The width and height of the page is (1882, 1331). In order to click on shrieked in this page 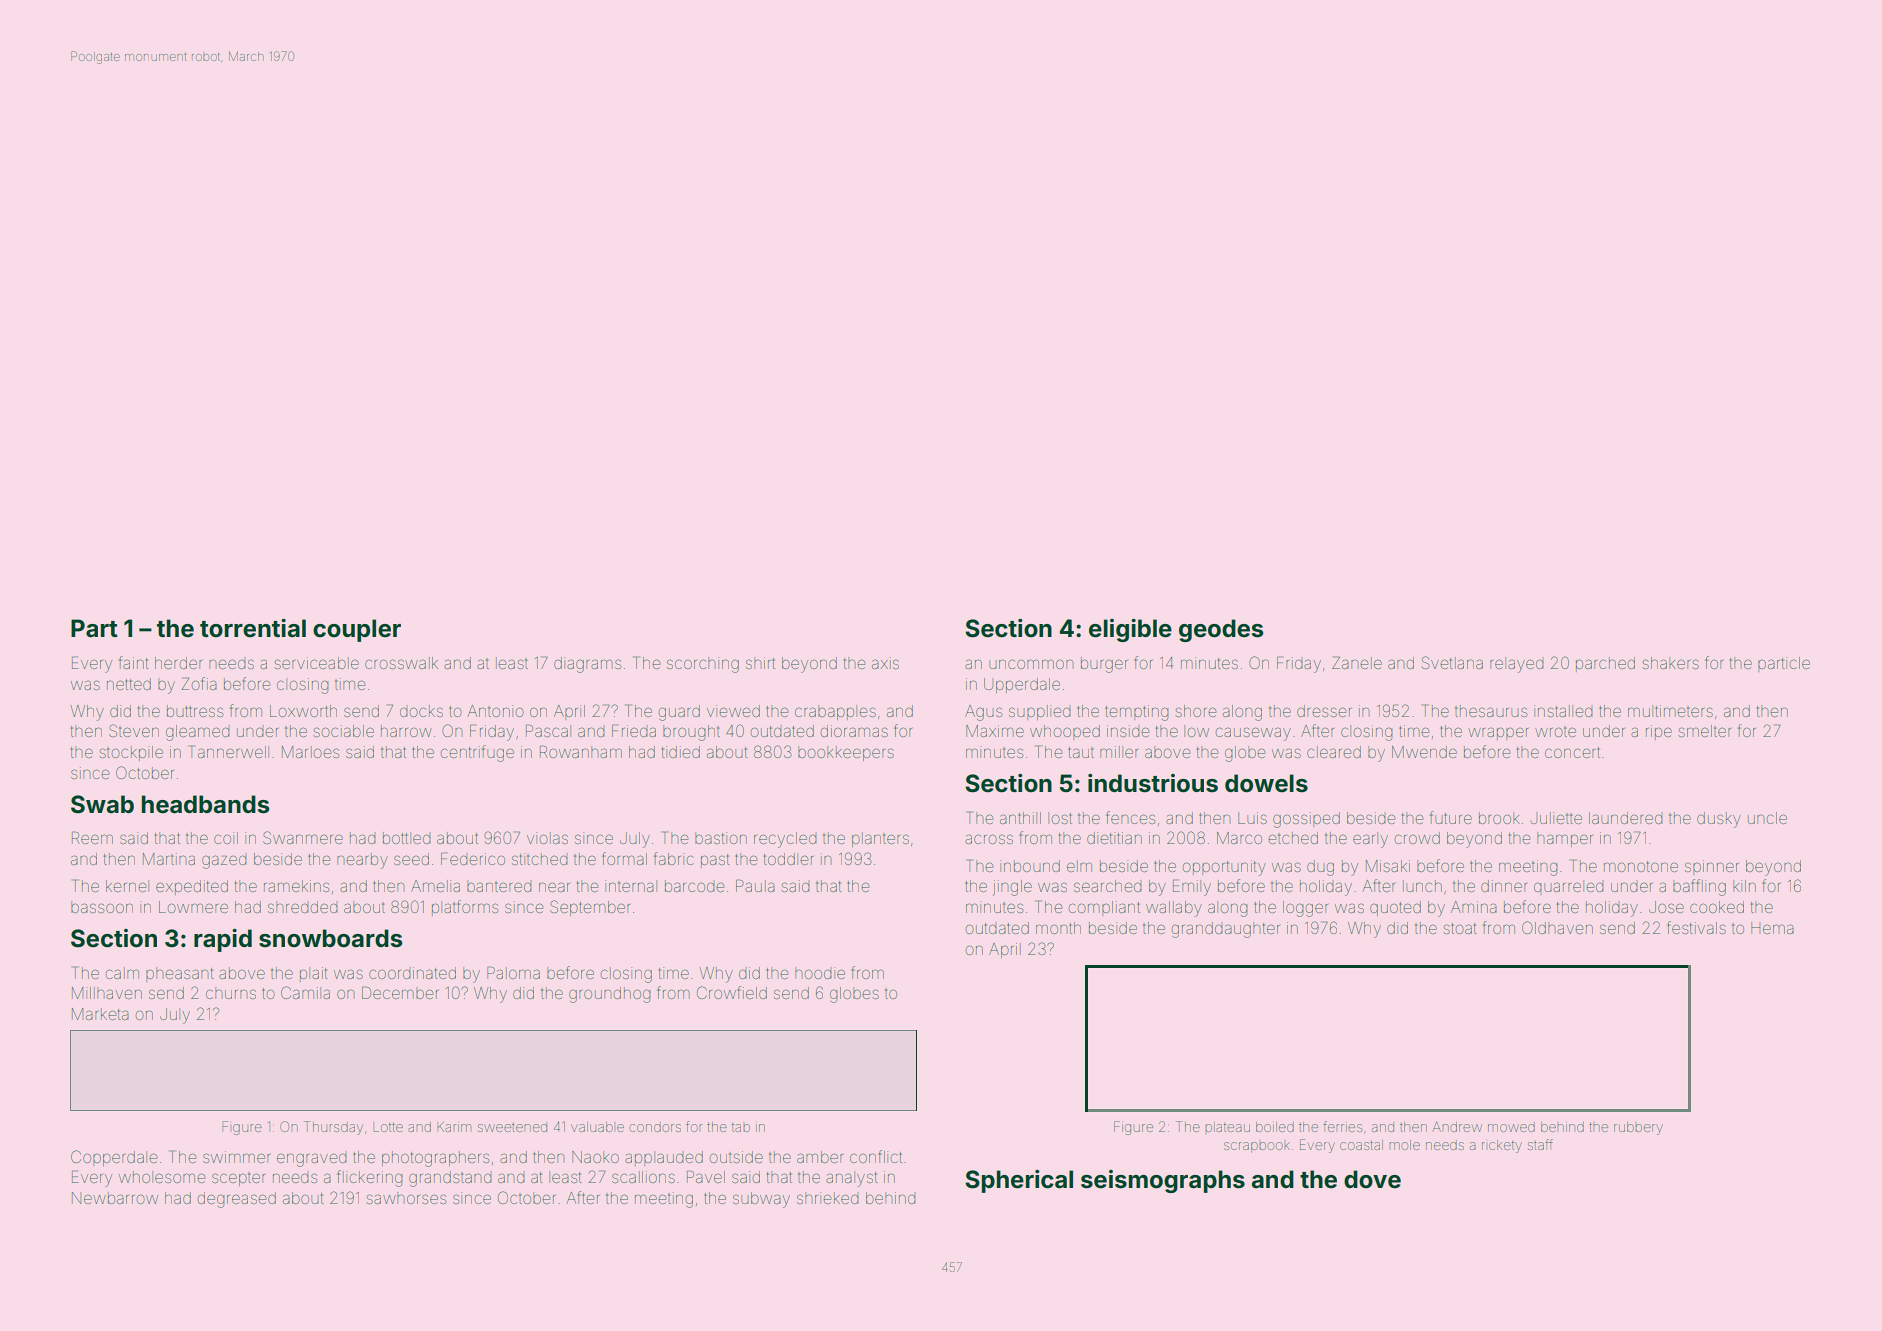, I will do `click(828, 1198)`.
